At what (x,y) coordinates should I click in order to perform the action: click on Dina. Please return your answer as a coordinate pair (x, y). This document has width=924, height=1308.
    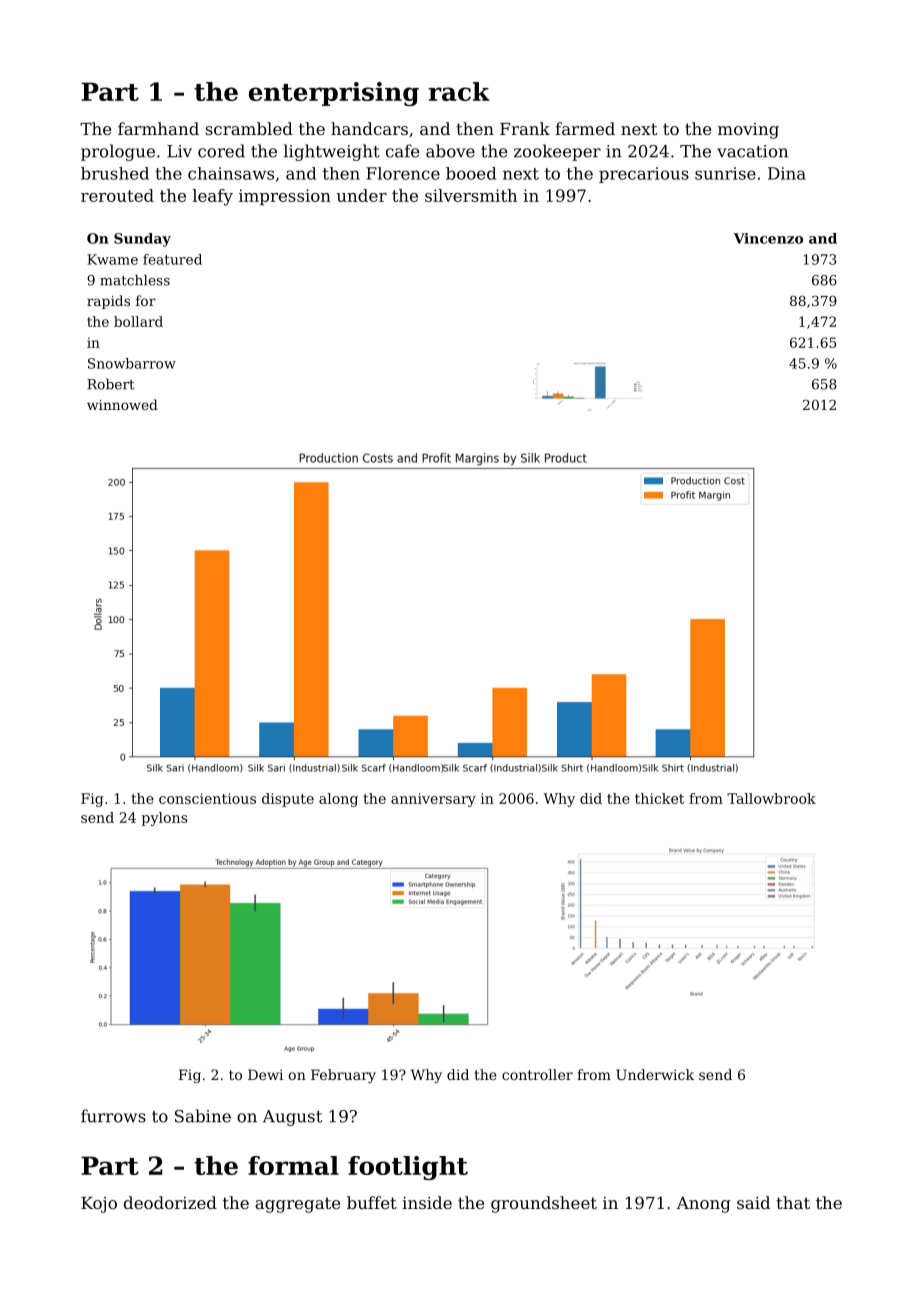
    Looking at the image, I should click on (787, 173).
